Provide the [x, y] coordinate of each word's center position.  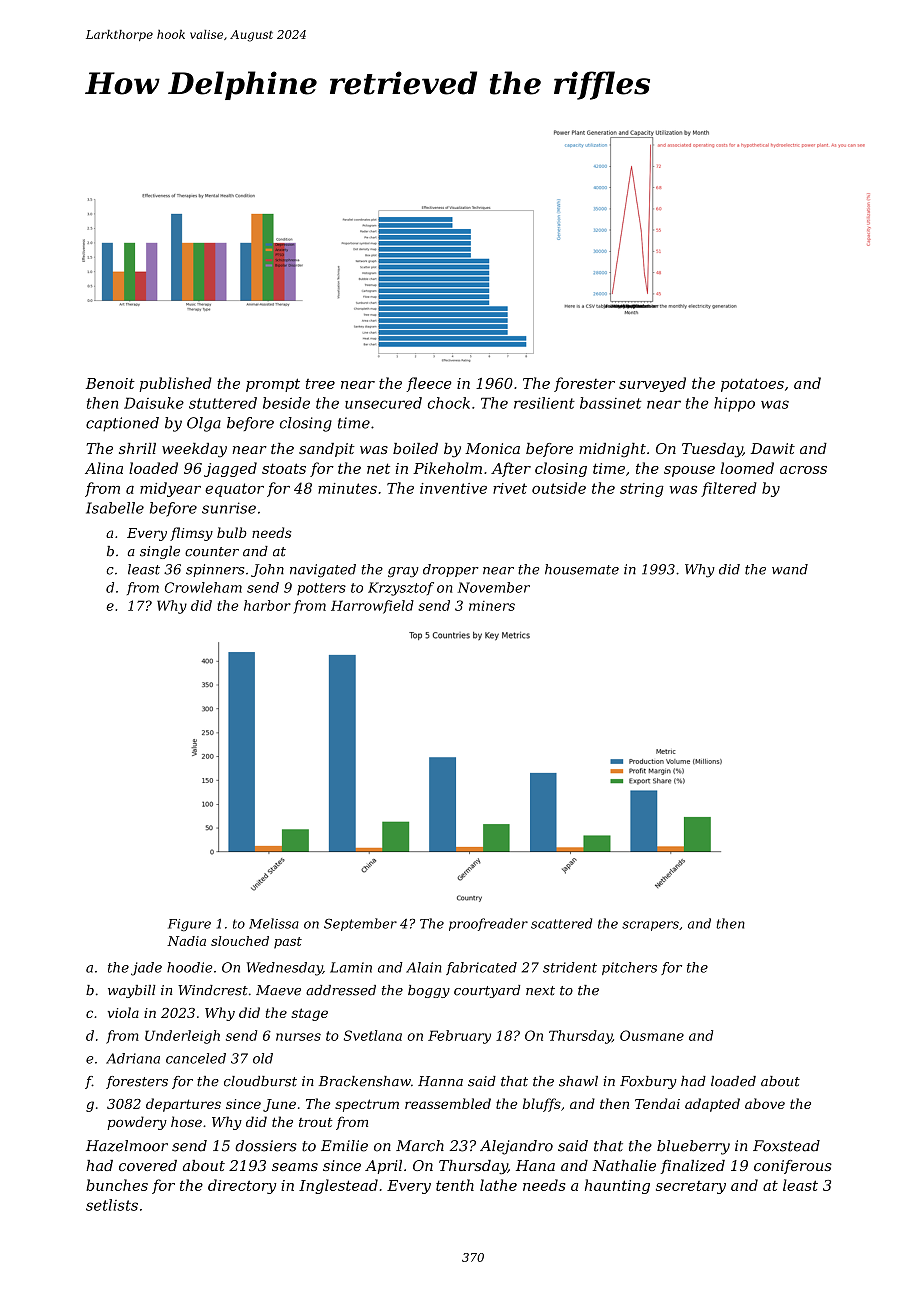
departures [183, 1105]
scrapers [650, 926]
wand [790, 569]
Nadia [186, 941]
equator [234, 490]
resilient [544, 403]
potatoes [752, 385]
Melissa [274, 923]
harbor [267, 605]
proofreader [488, 924]
